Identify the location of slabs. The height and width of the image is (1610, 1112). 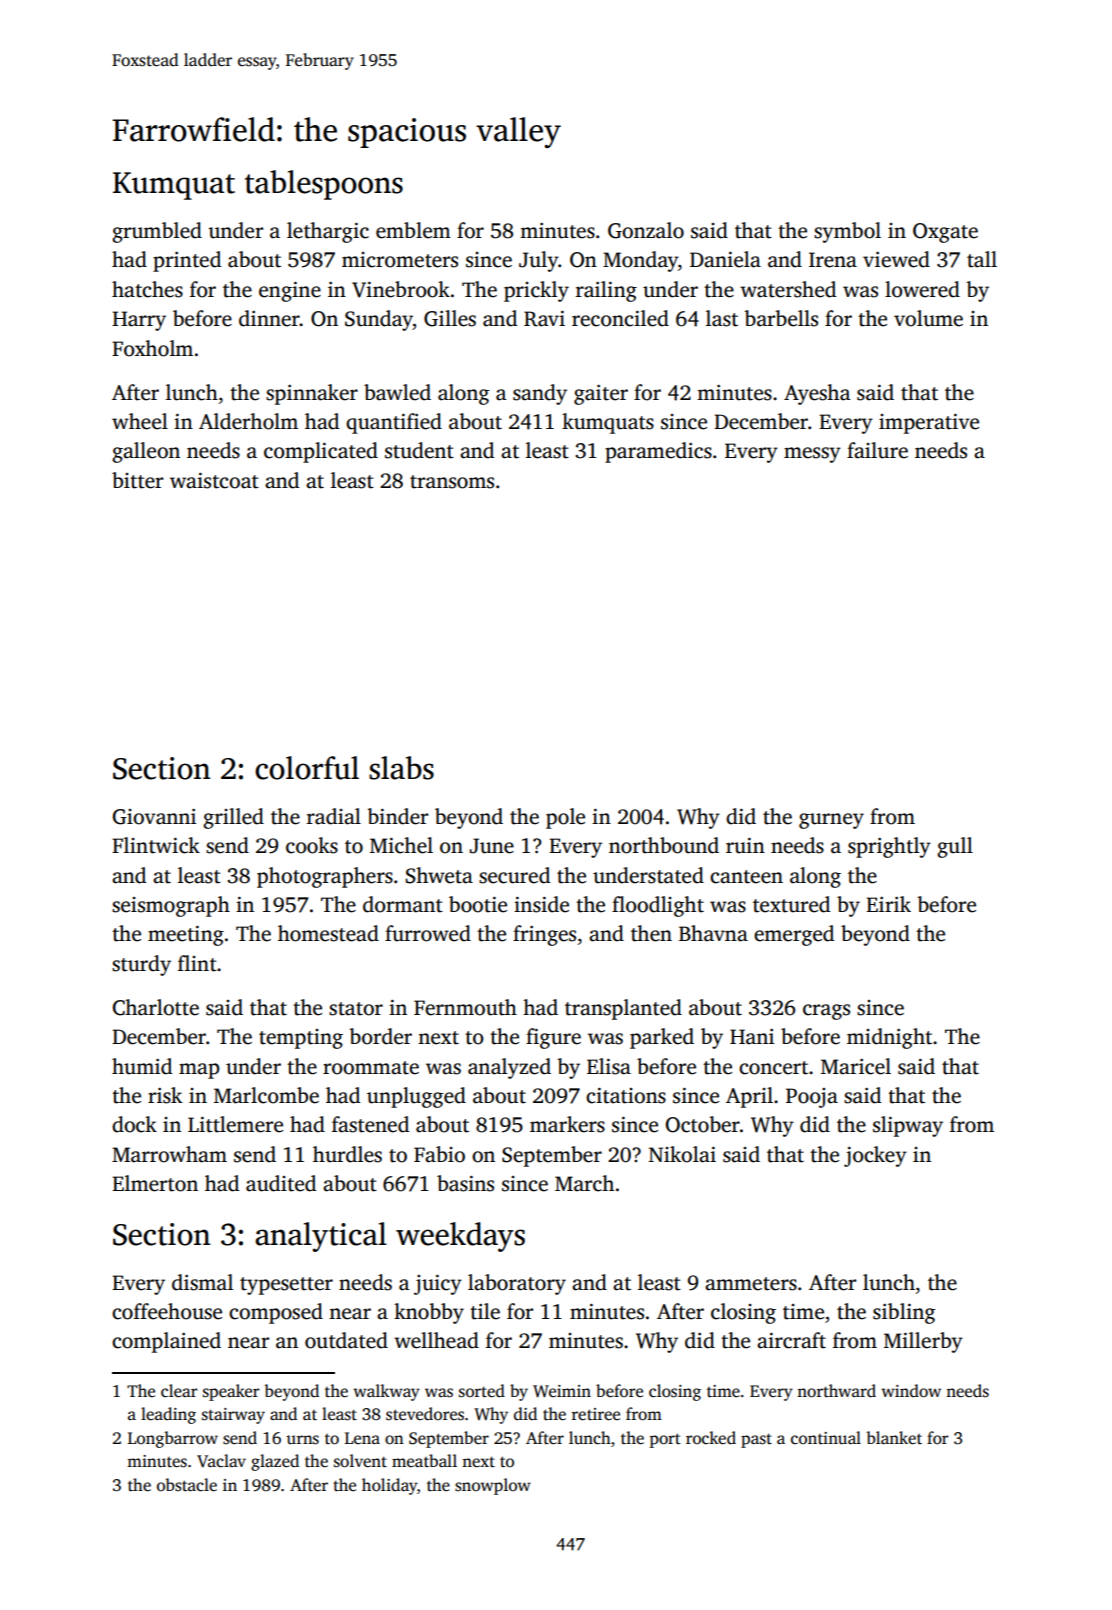
(401, 768).
